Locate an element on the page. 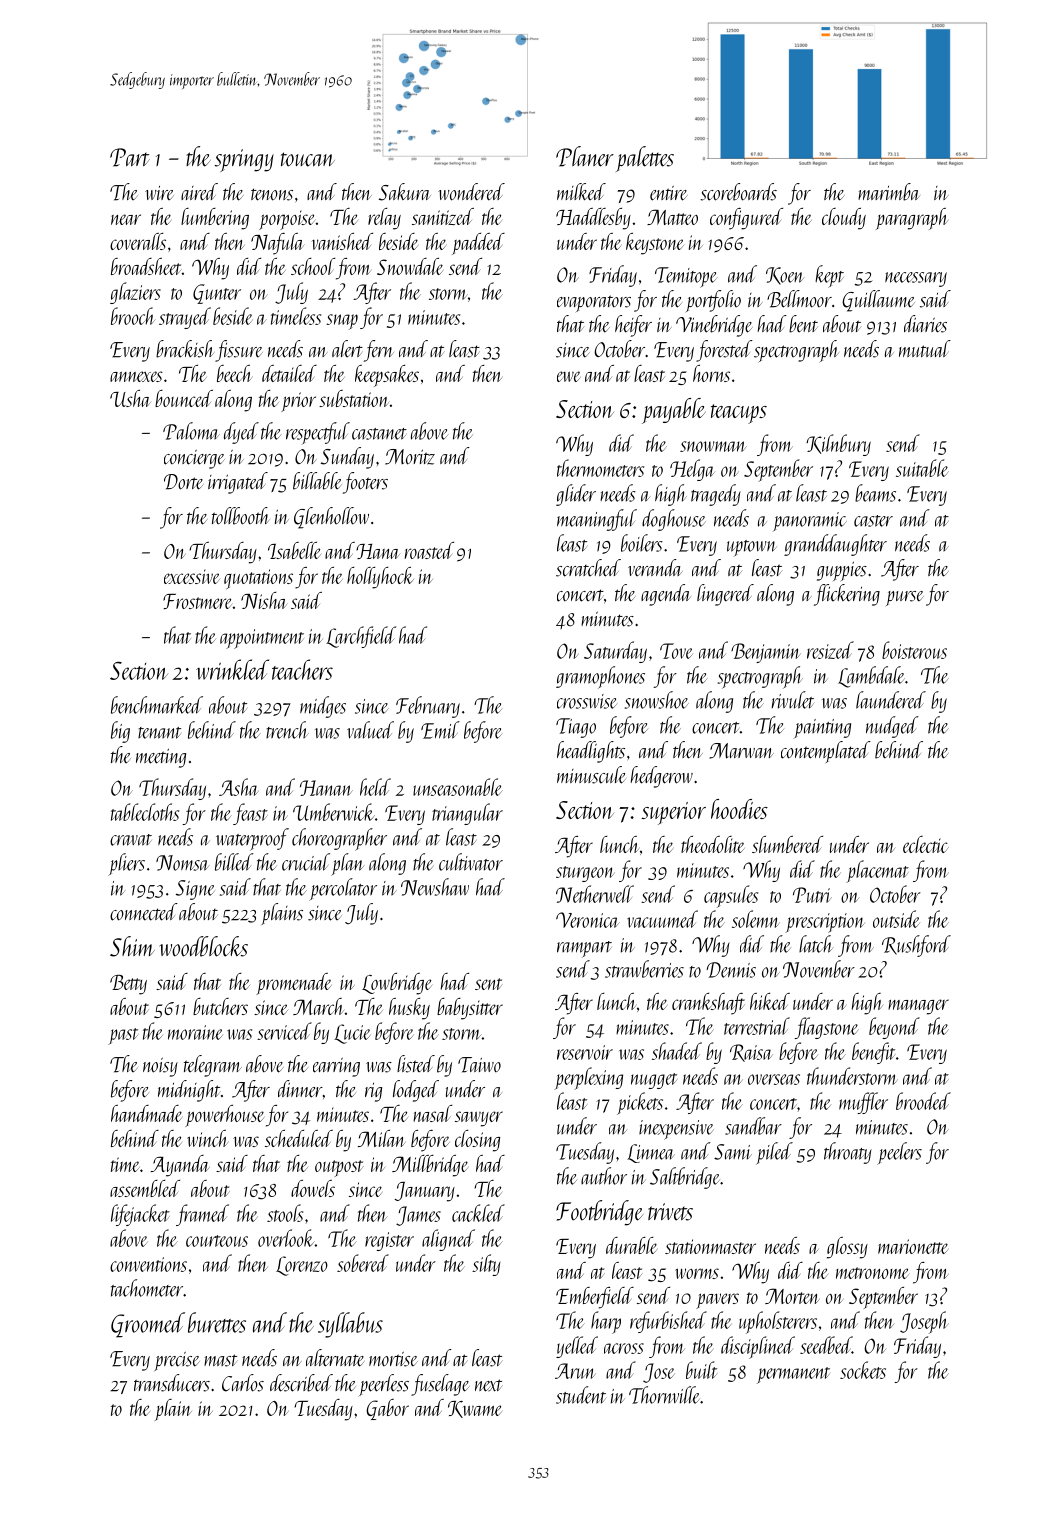  necessary is located at coordinates (916, 279).
